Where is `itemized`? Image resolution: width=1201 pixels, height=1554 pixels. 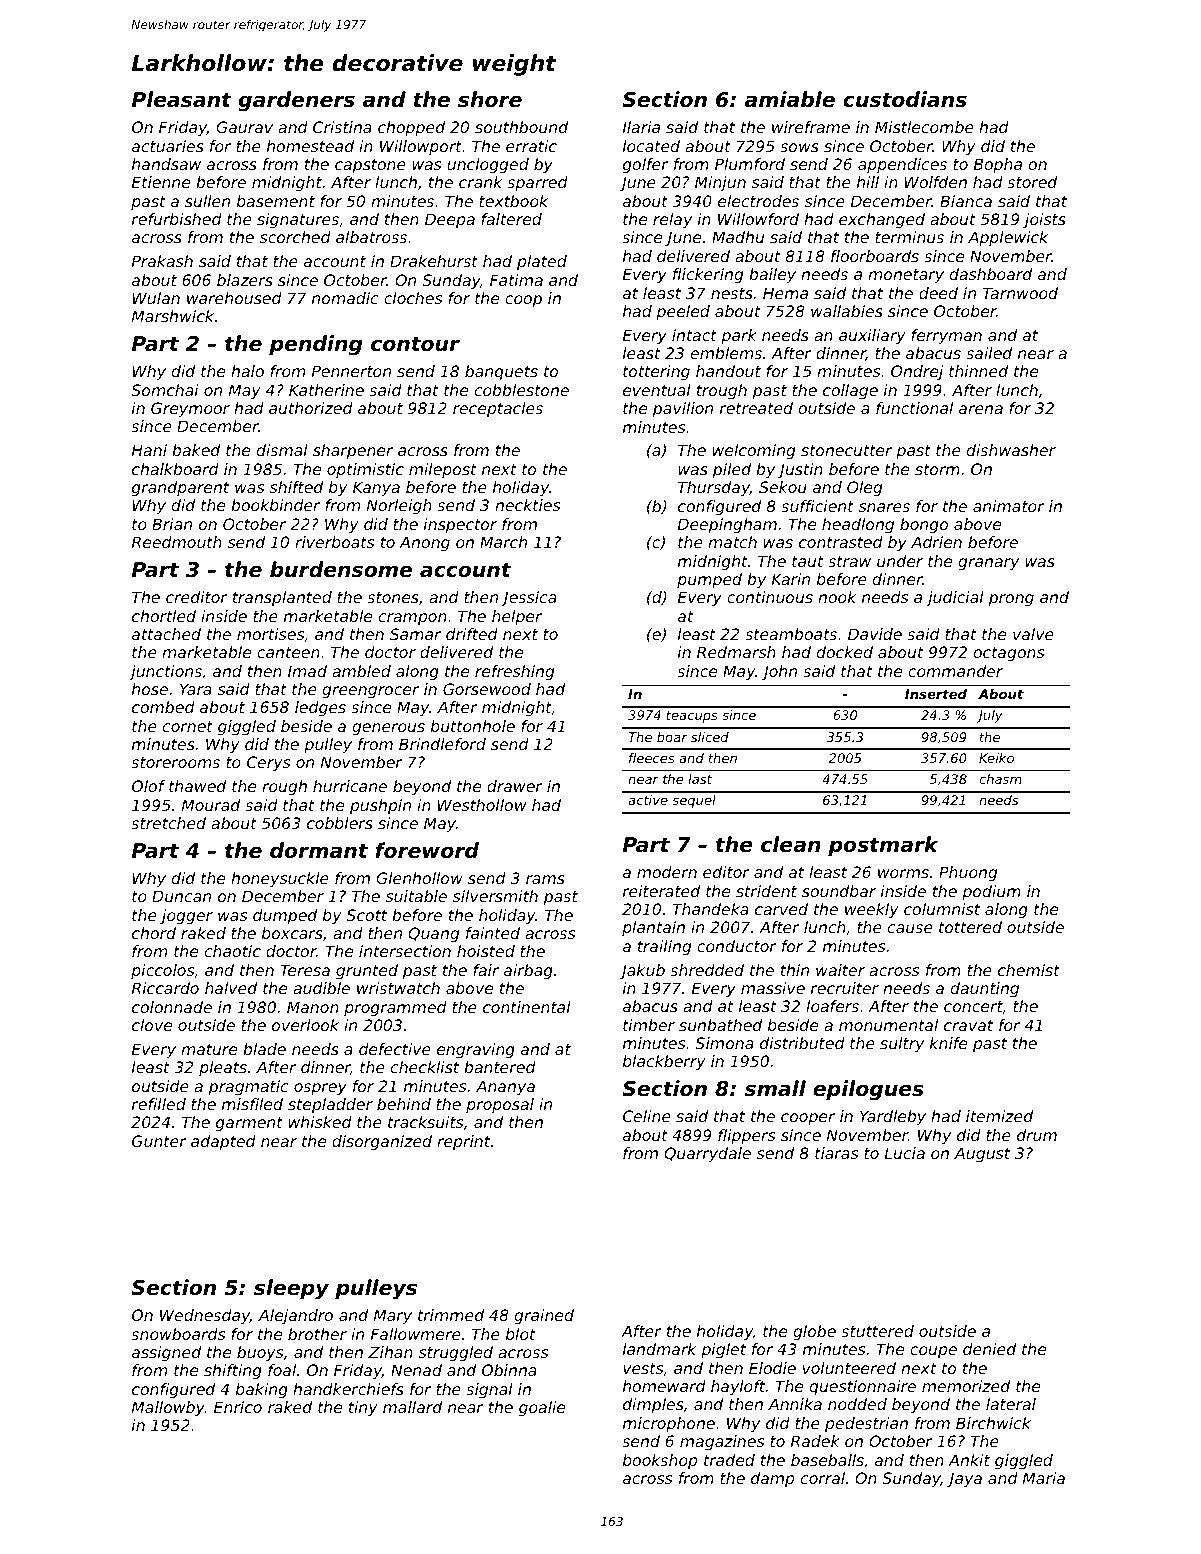 itemized is located at coordinates (999, 1116).
